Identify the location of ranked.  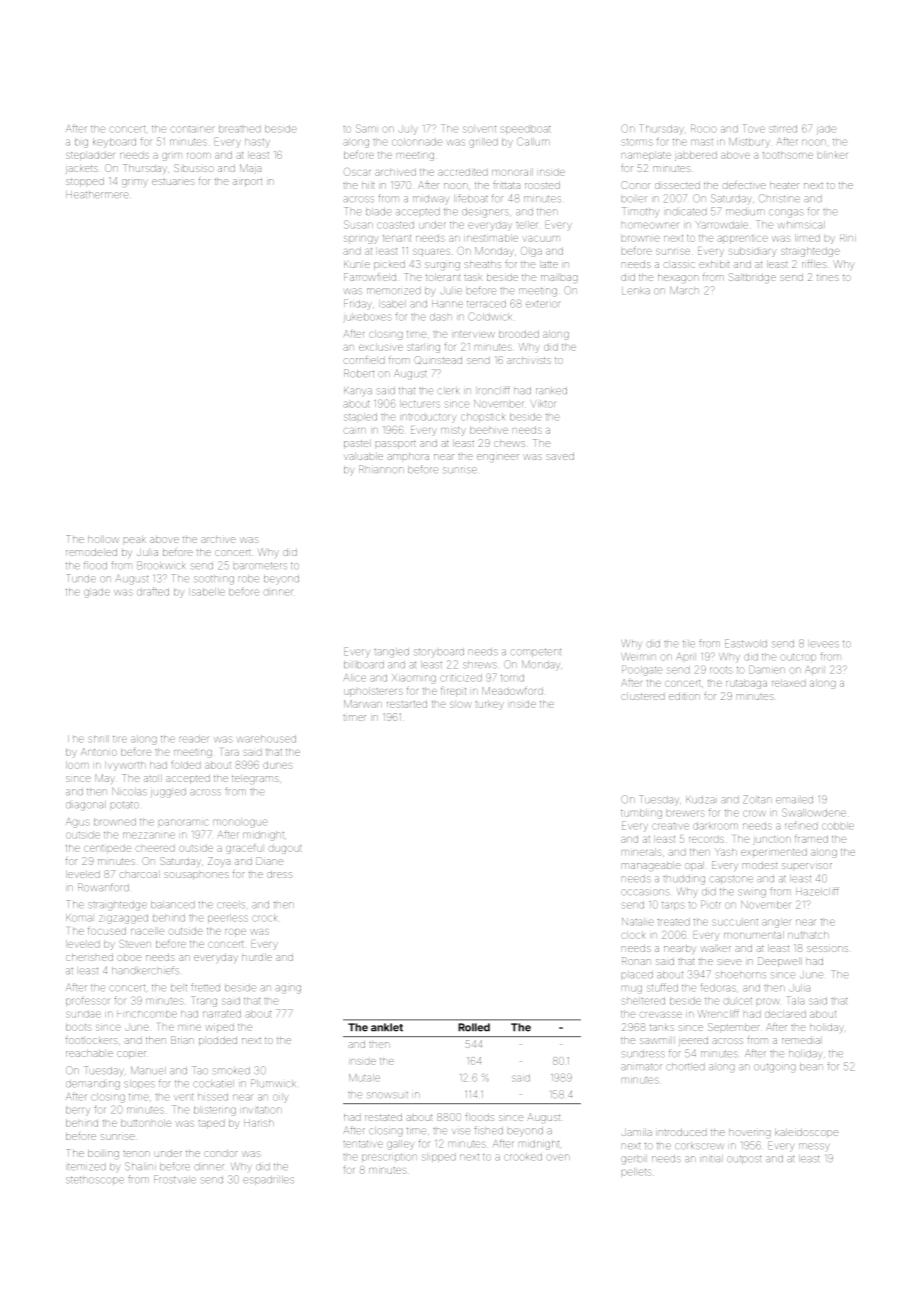
(551, 390).
